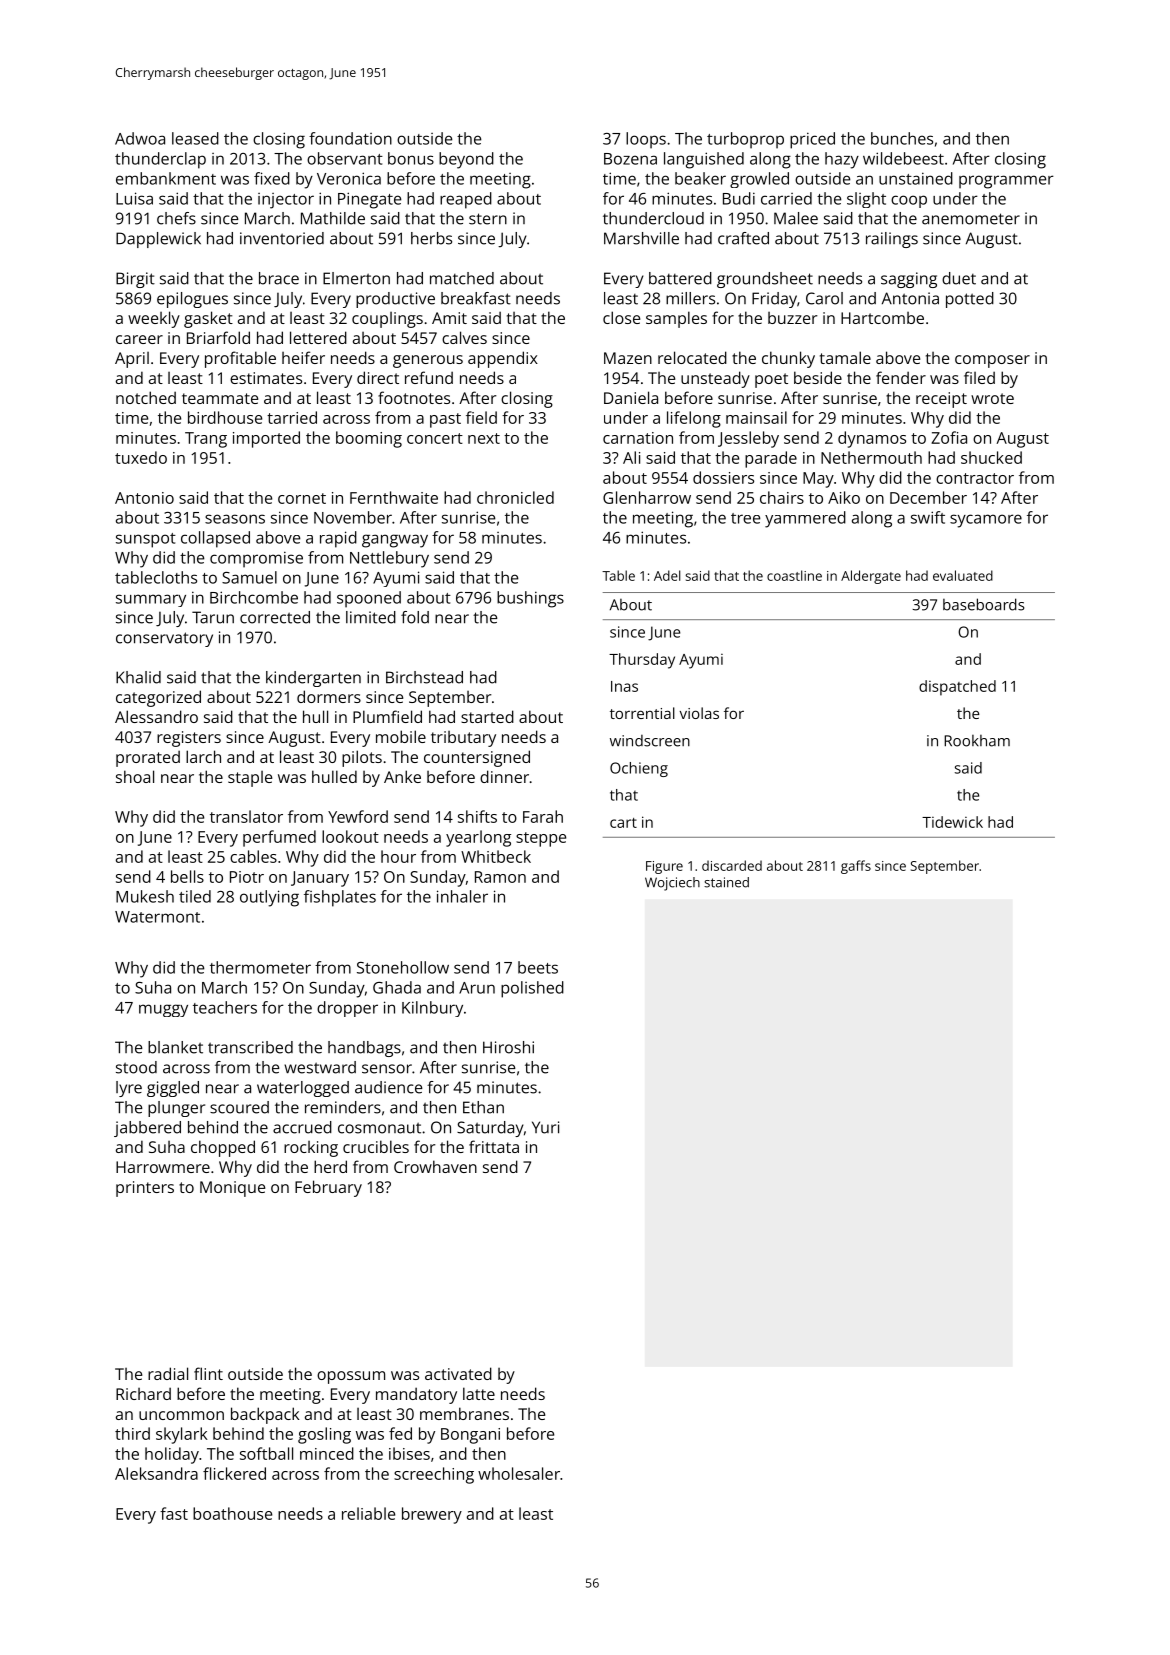 The image size is (1170, 1655). I want to click on Glenharrow, so click(647, 497).
